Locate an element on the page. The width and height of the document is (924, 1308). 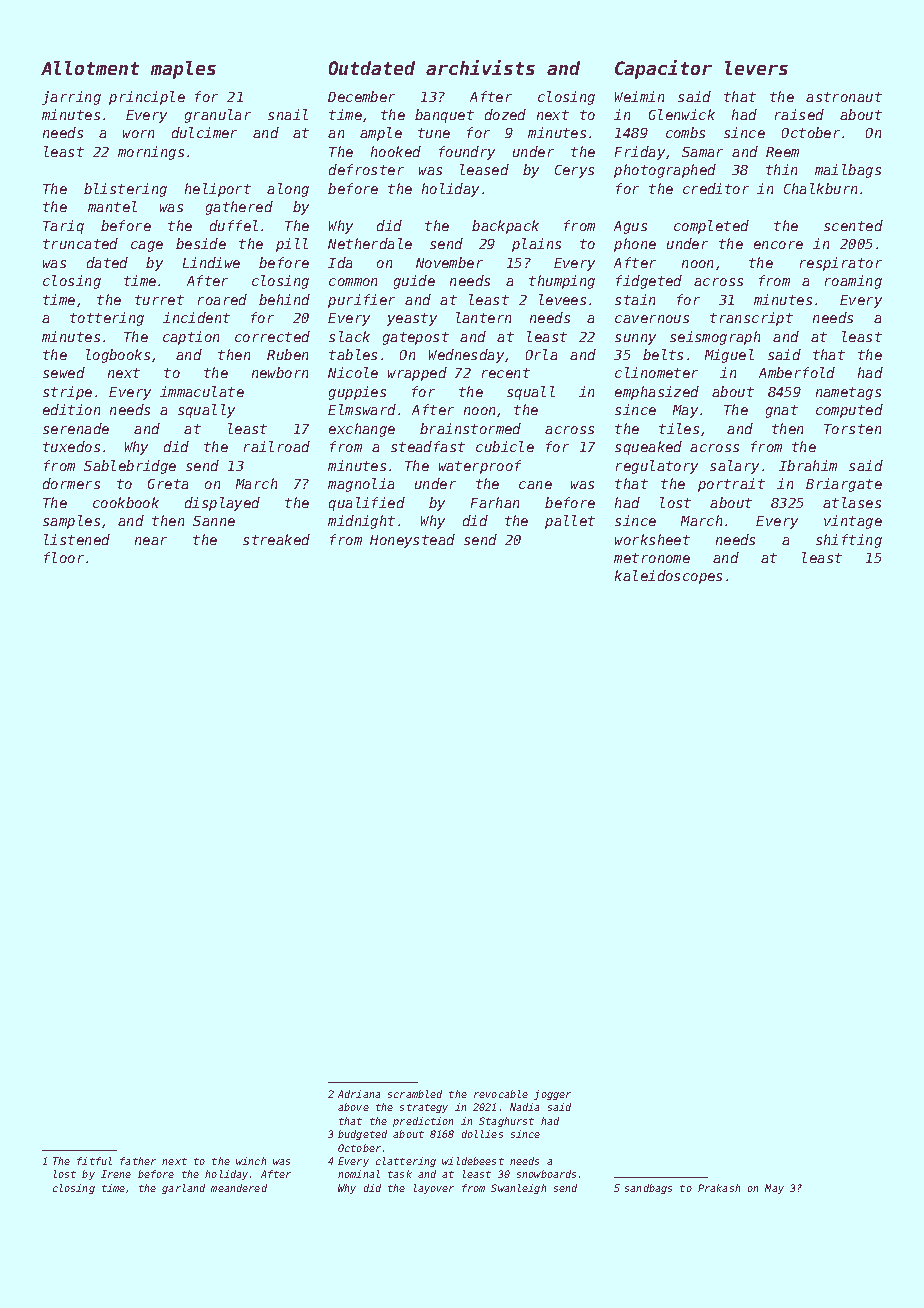
Adriana is located at coordinates (359, 1094).
